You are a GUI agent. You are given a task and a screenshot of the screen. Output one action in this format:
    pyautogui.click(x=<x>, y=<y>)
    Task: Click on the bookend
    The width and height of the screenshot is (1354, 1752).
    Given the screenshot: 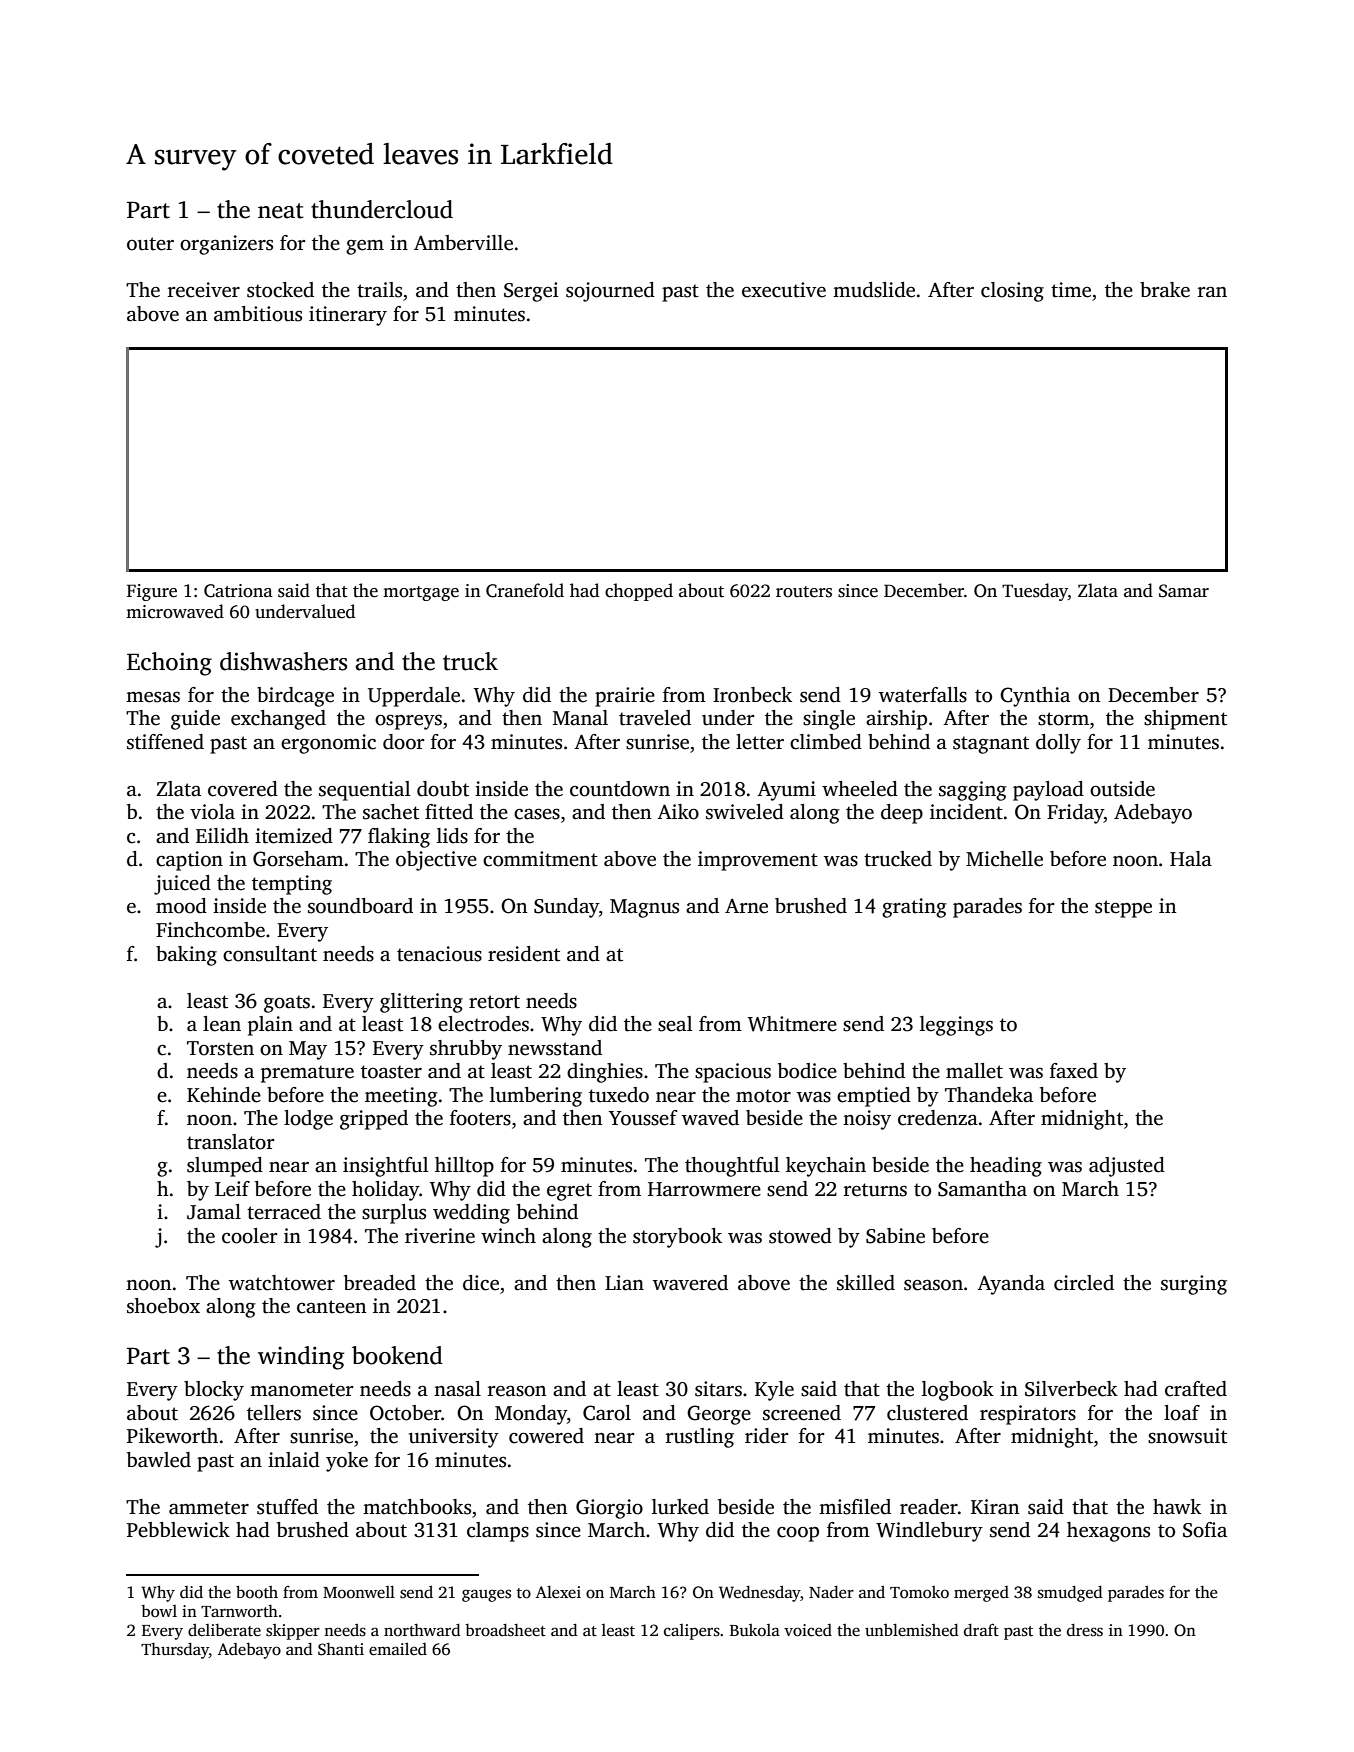 What is the action you would take?
    pyautogui.click(x=397, y=1355)
